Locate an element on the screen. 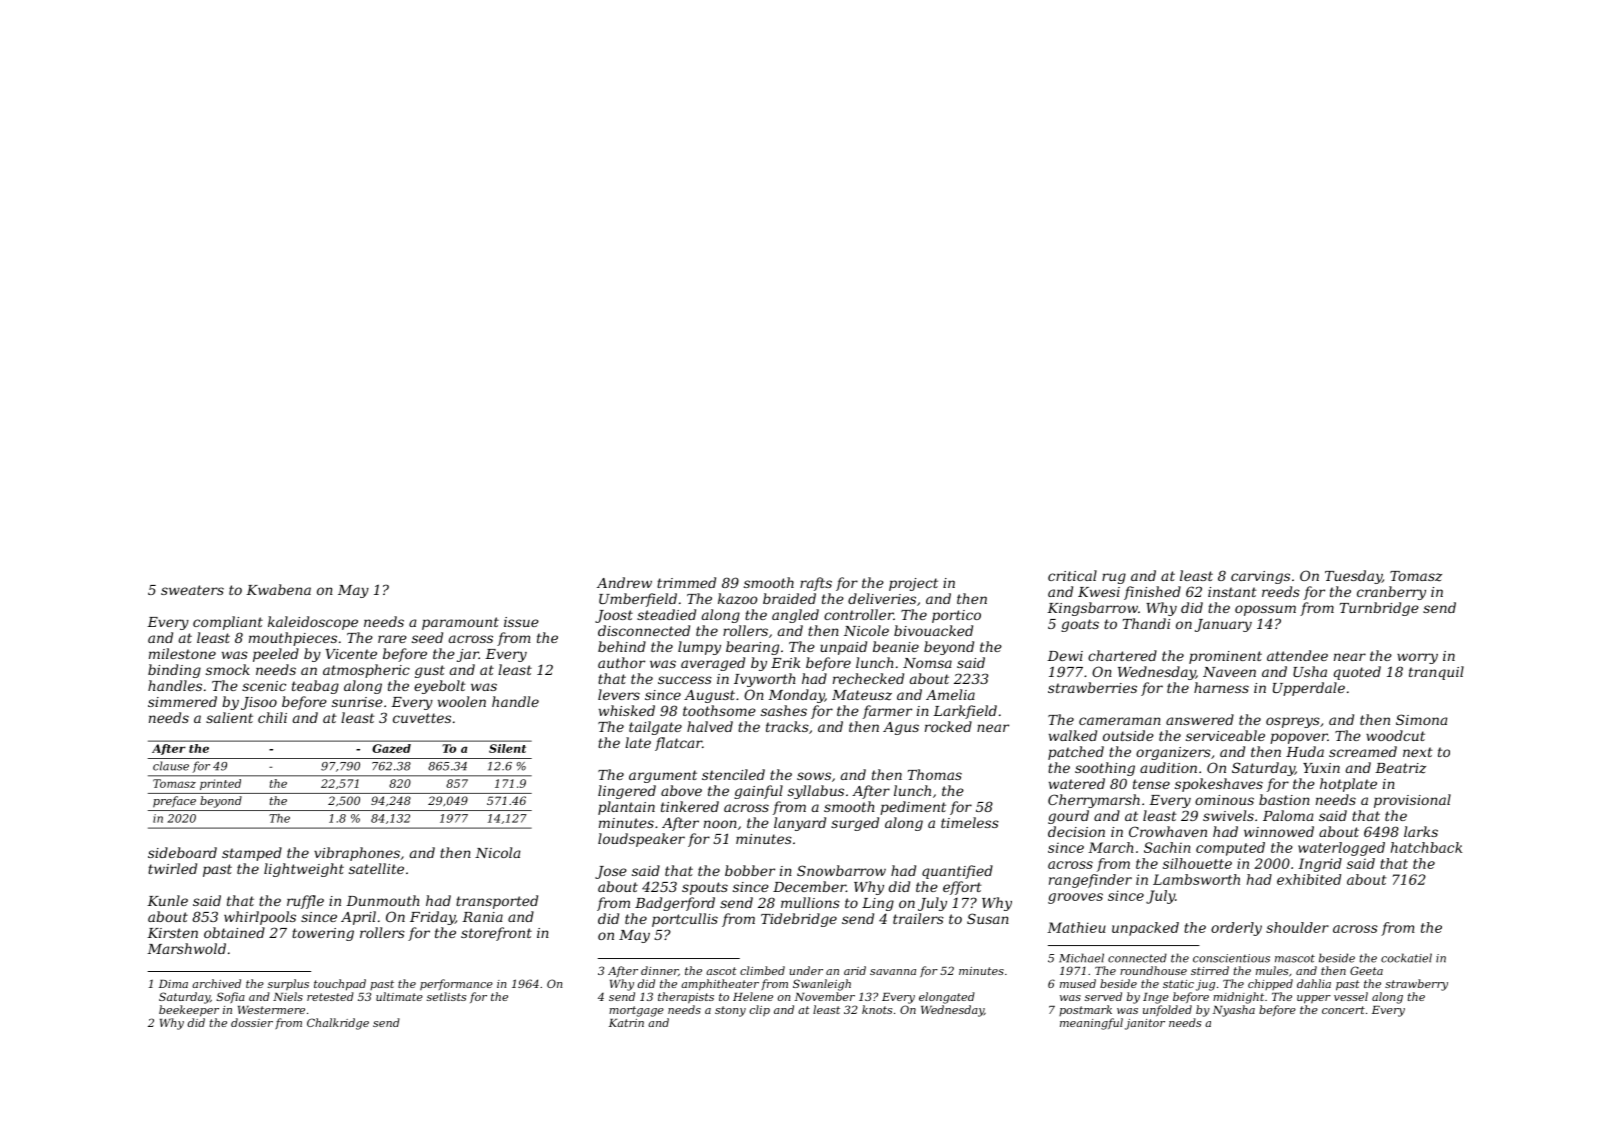  rug is located at coordinates (1114, 578).
